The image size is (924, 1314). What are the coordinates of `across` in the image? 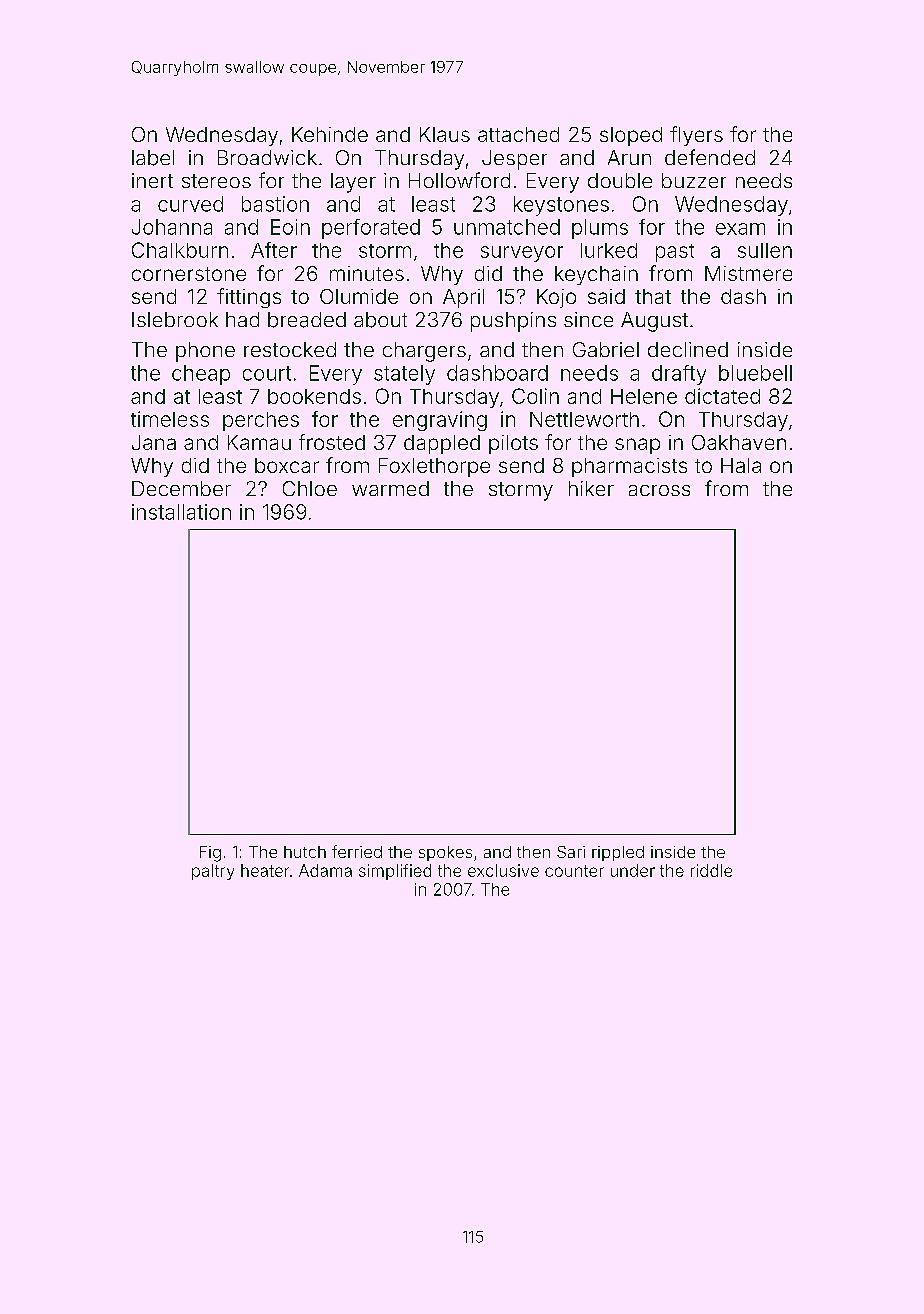 It's located at (659, 490).
